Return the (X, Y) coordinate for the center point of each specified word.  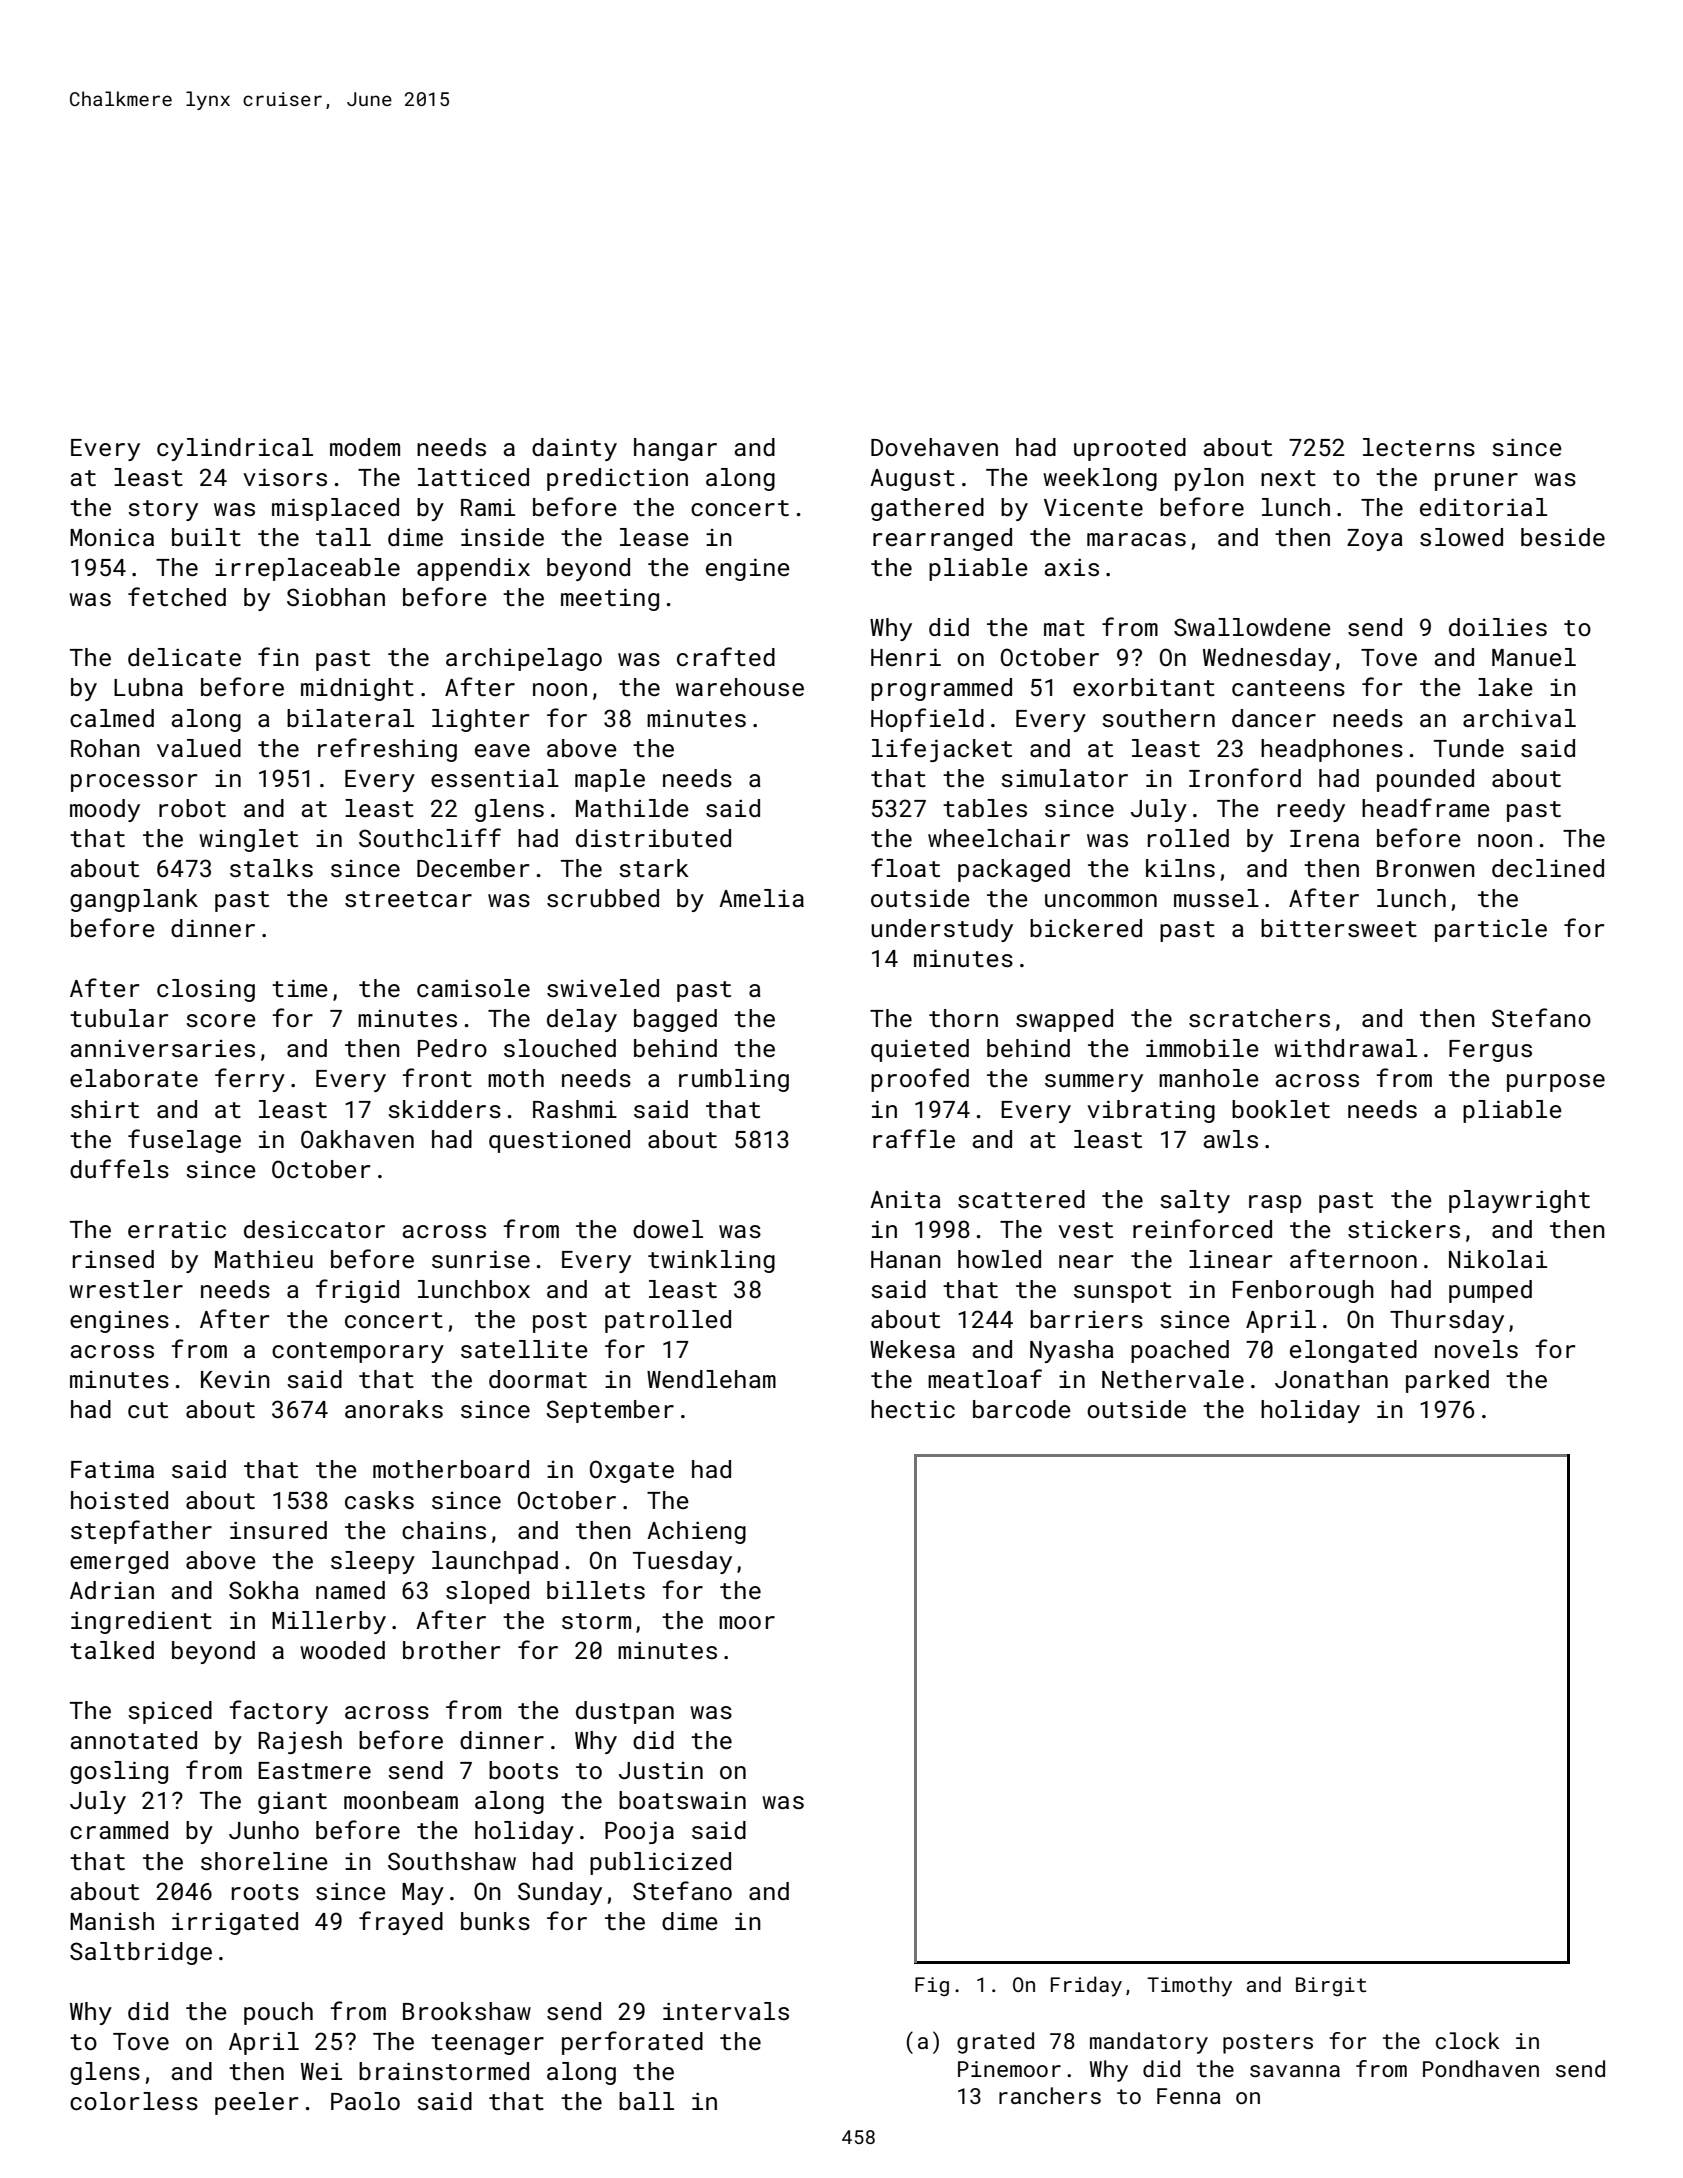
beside (1563, 537)
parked (1447, 1381)
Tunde (1469, 748)
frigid (357, 1291)
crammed (119, 1830)
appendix (473, 569)
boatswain (682, 1800)
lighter (480, 720)
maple (610, 780)
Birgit (1331, 1986)
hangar (675, 449)
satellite (524, 1349)
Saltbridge (141, 1953)
